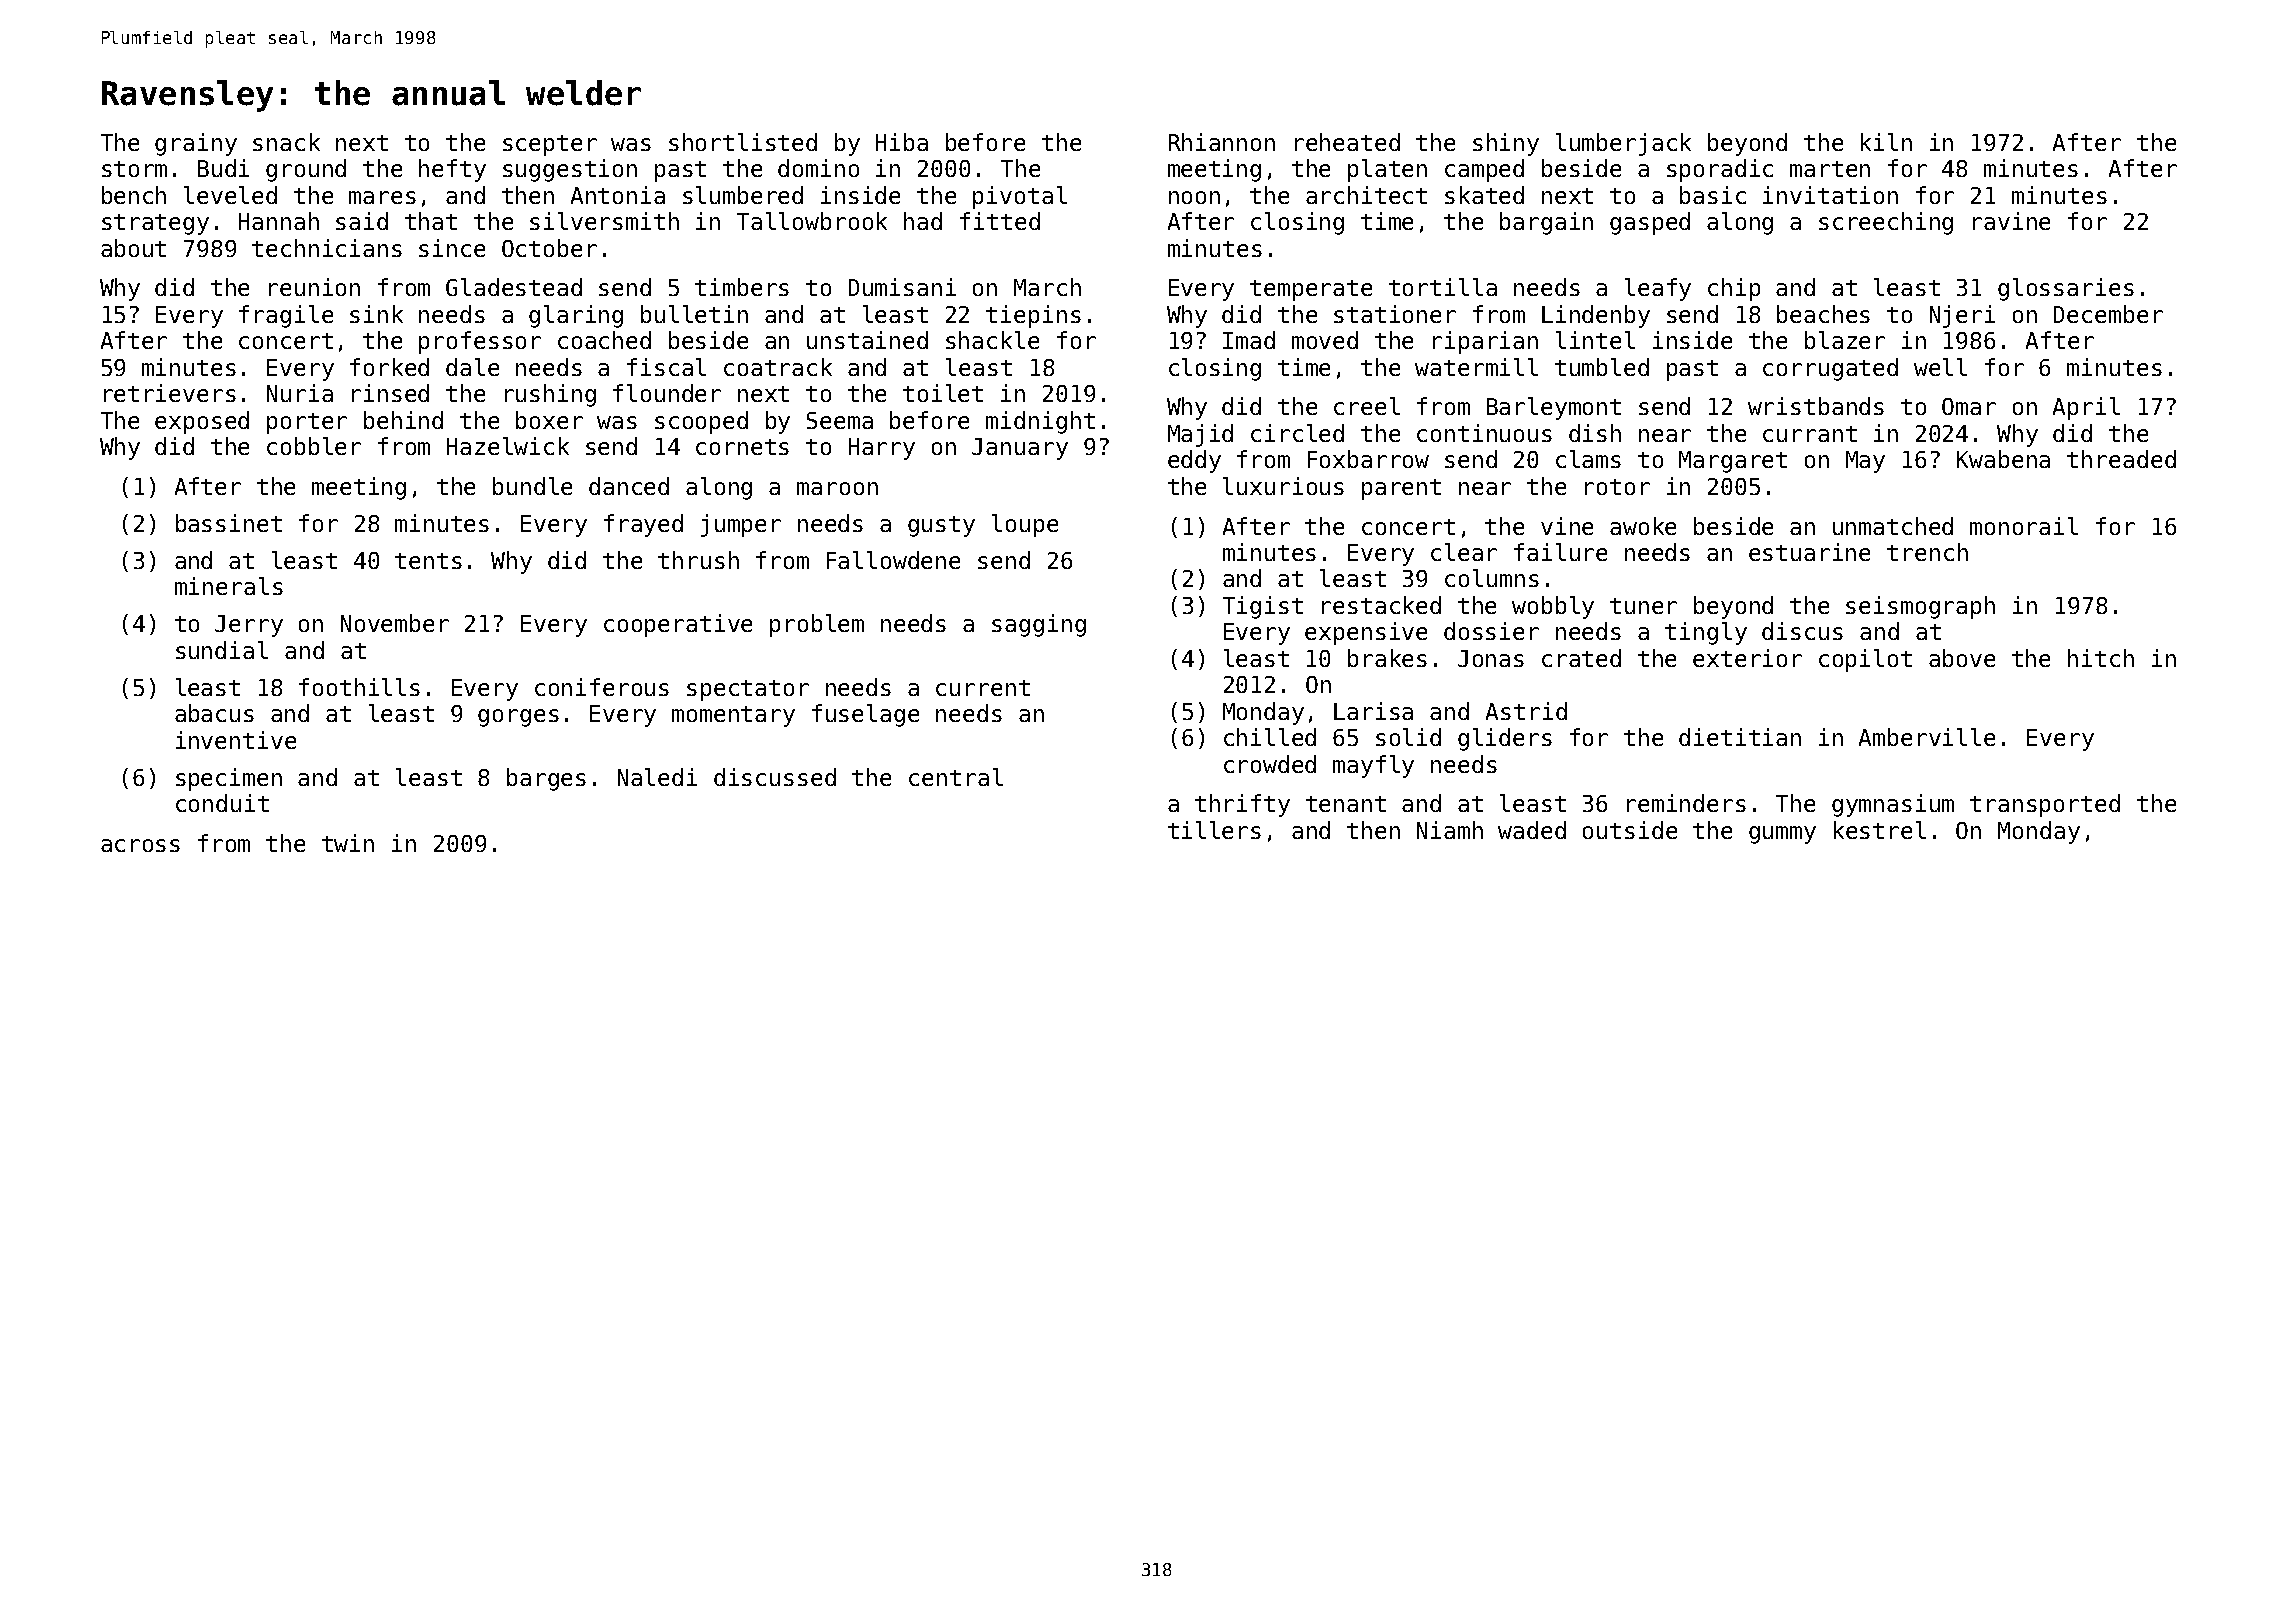  I want to click on ground, so click(306, 170).
